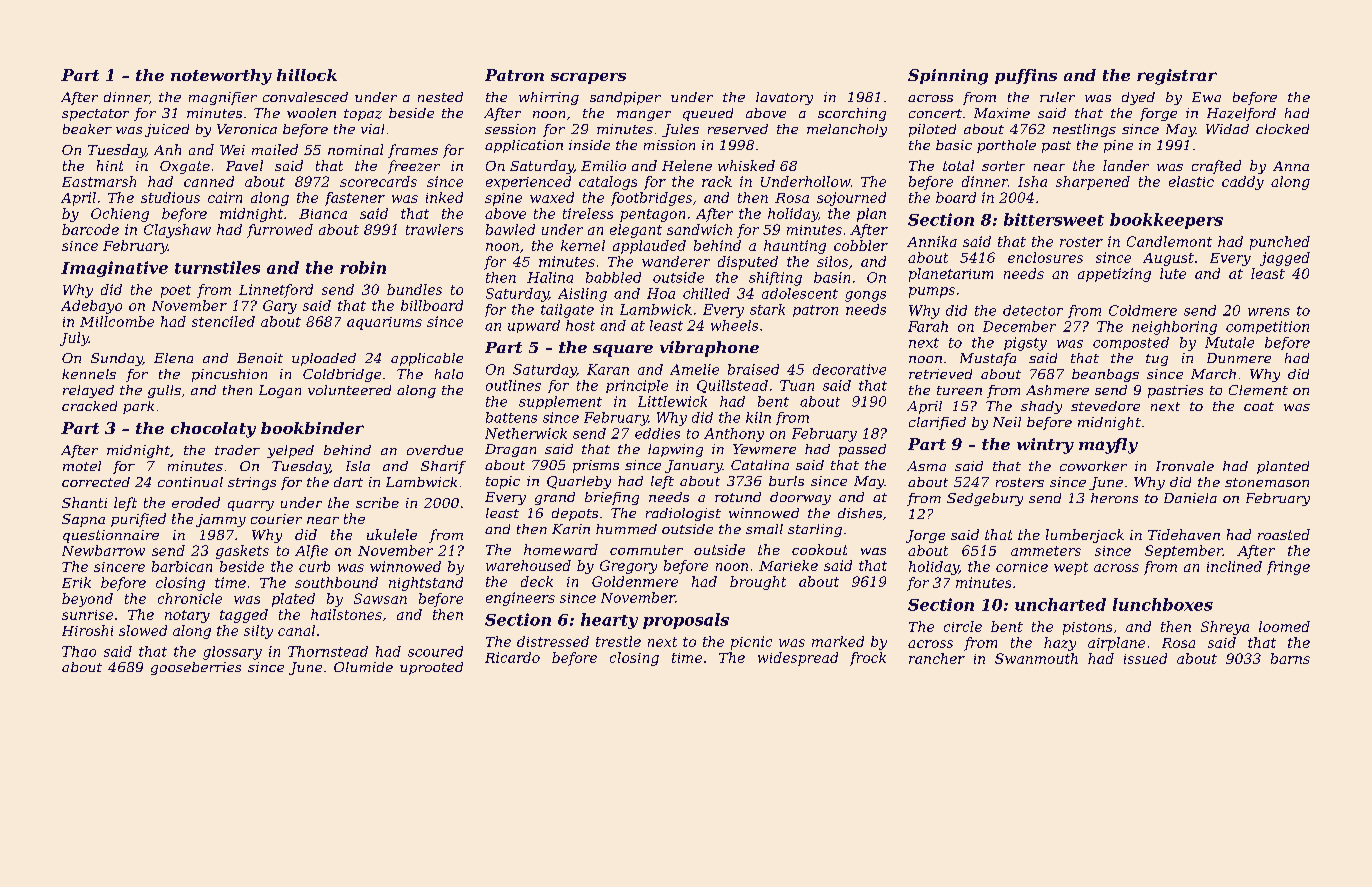  Describe the element at coordinates (221, 77) in the screenshot. I see `noteworthy` at that location.
